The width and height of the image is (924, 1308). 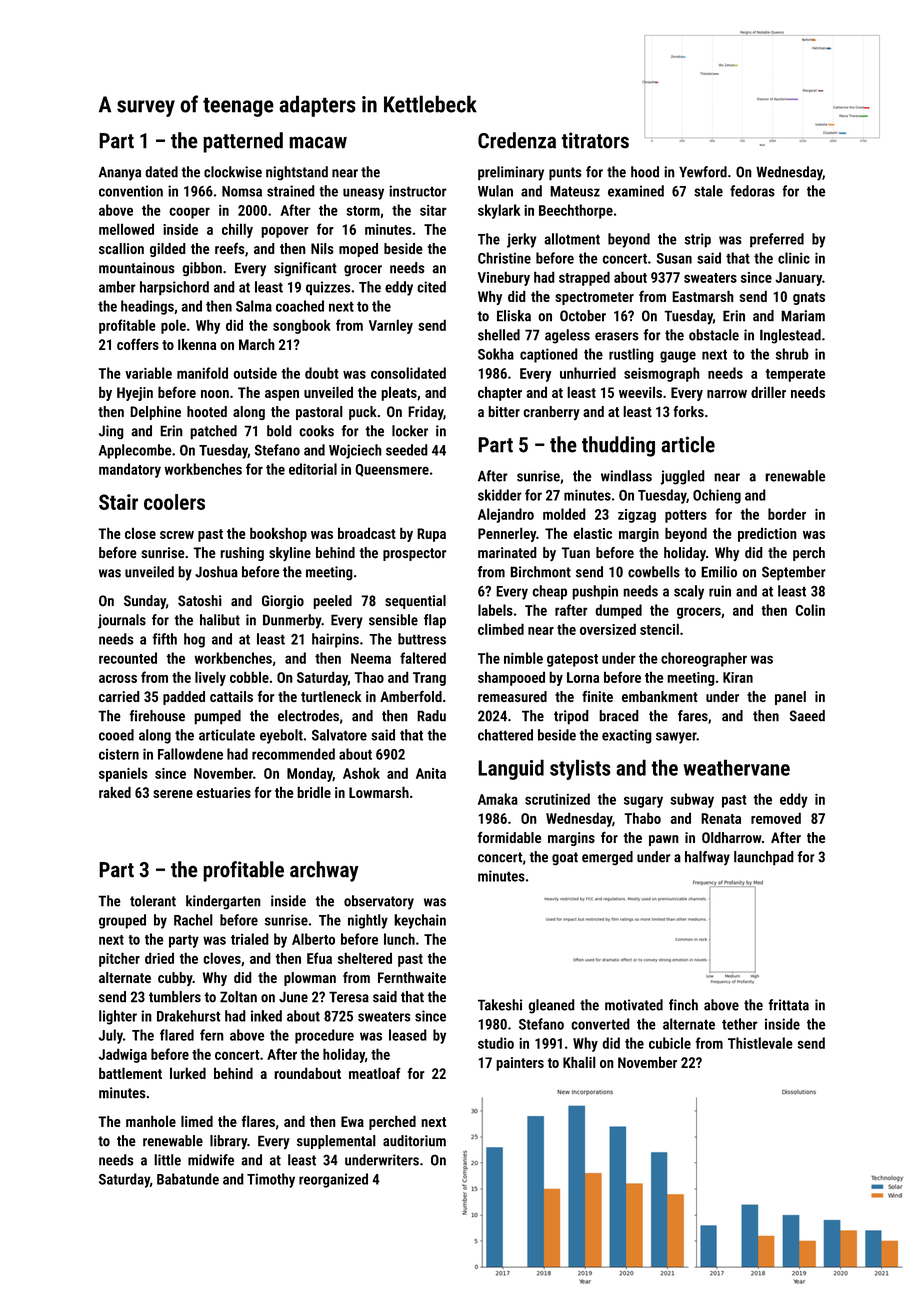 I want to click on cited, so click(x=431, y=287).
